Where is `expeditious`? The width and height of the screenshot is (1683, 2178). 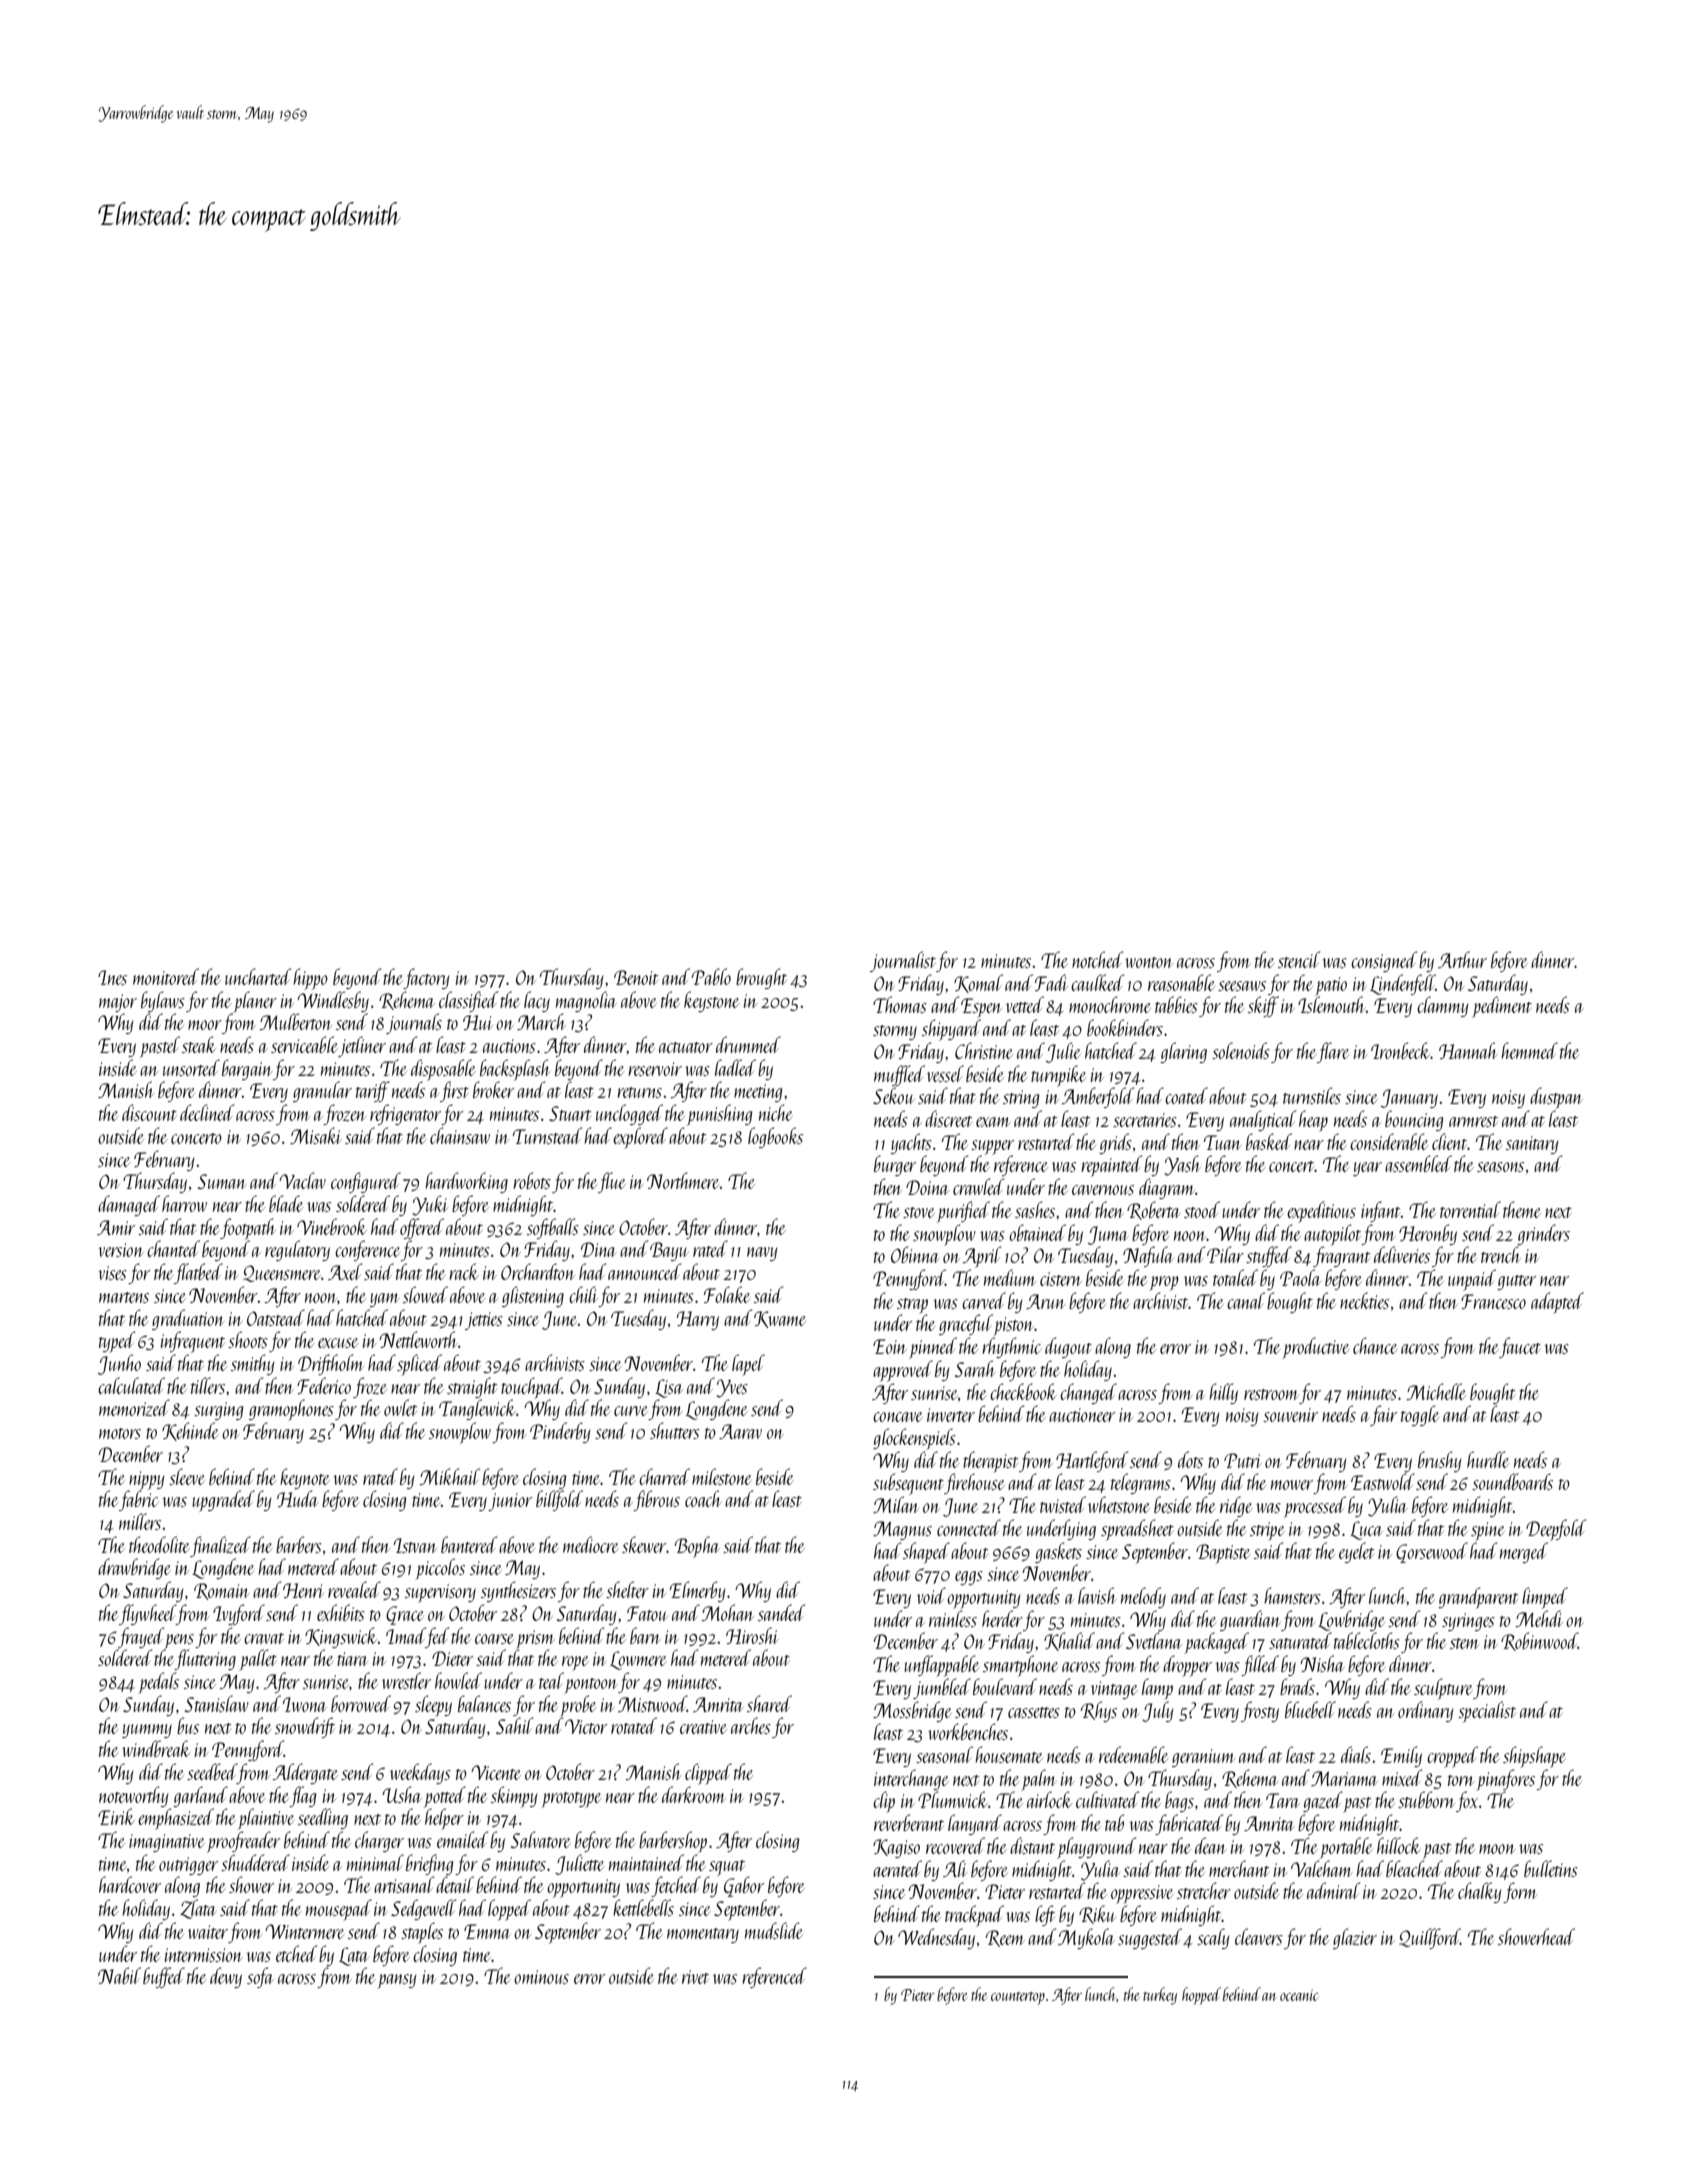
expeditious is located at coordinates (1321, 1212).
